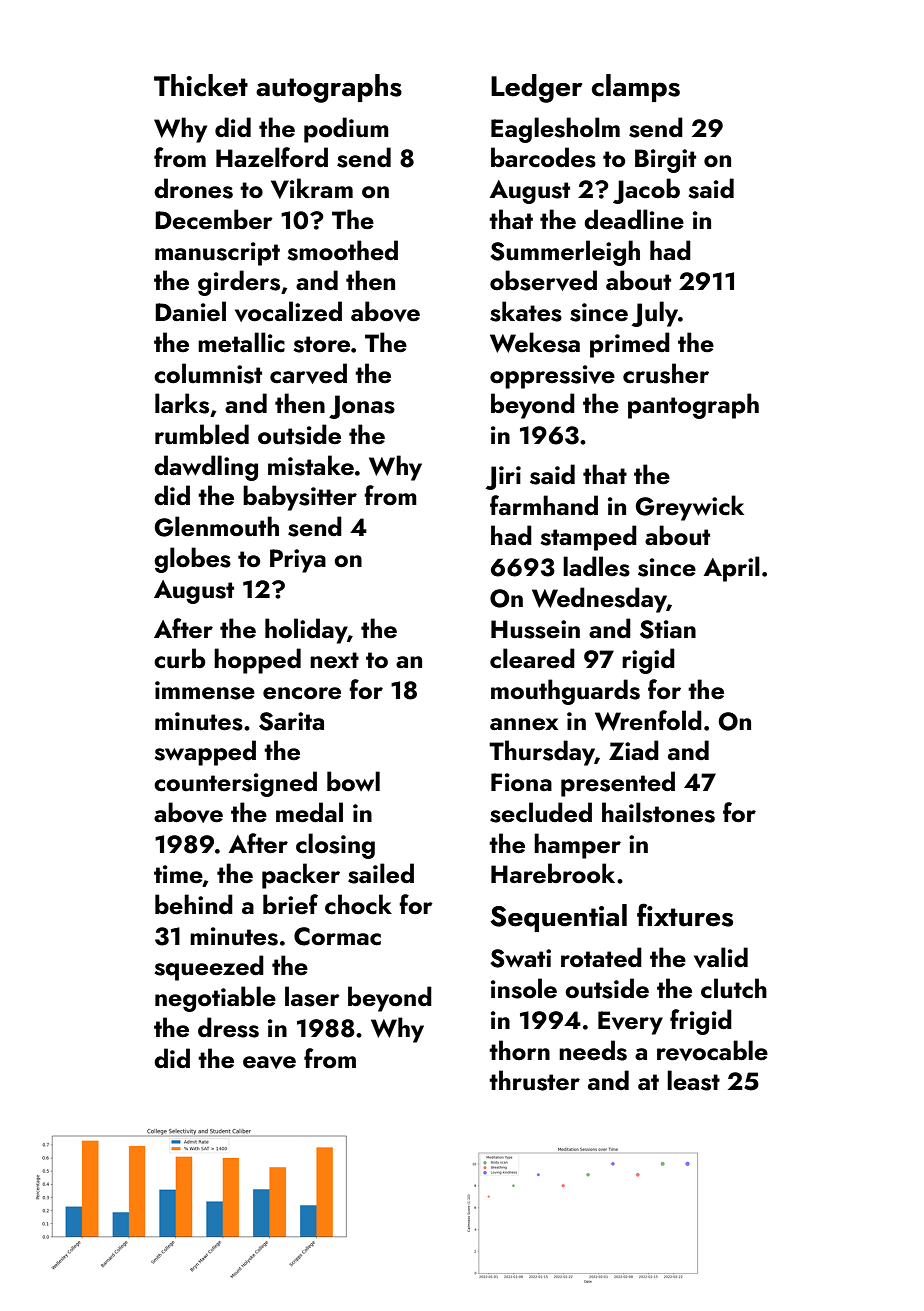 Image resolution: width=924 pixels, height=1311 pixels. I want to click on Harebrook, so click(553, 873).
